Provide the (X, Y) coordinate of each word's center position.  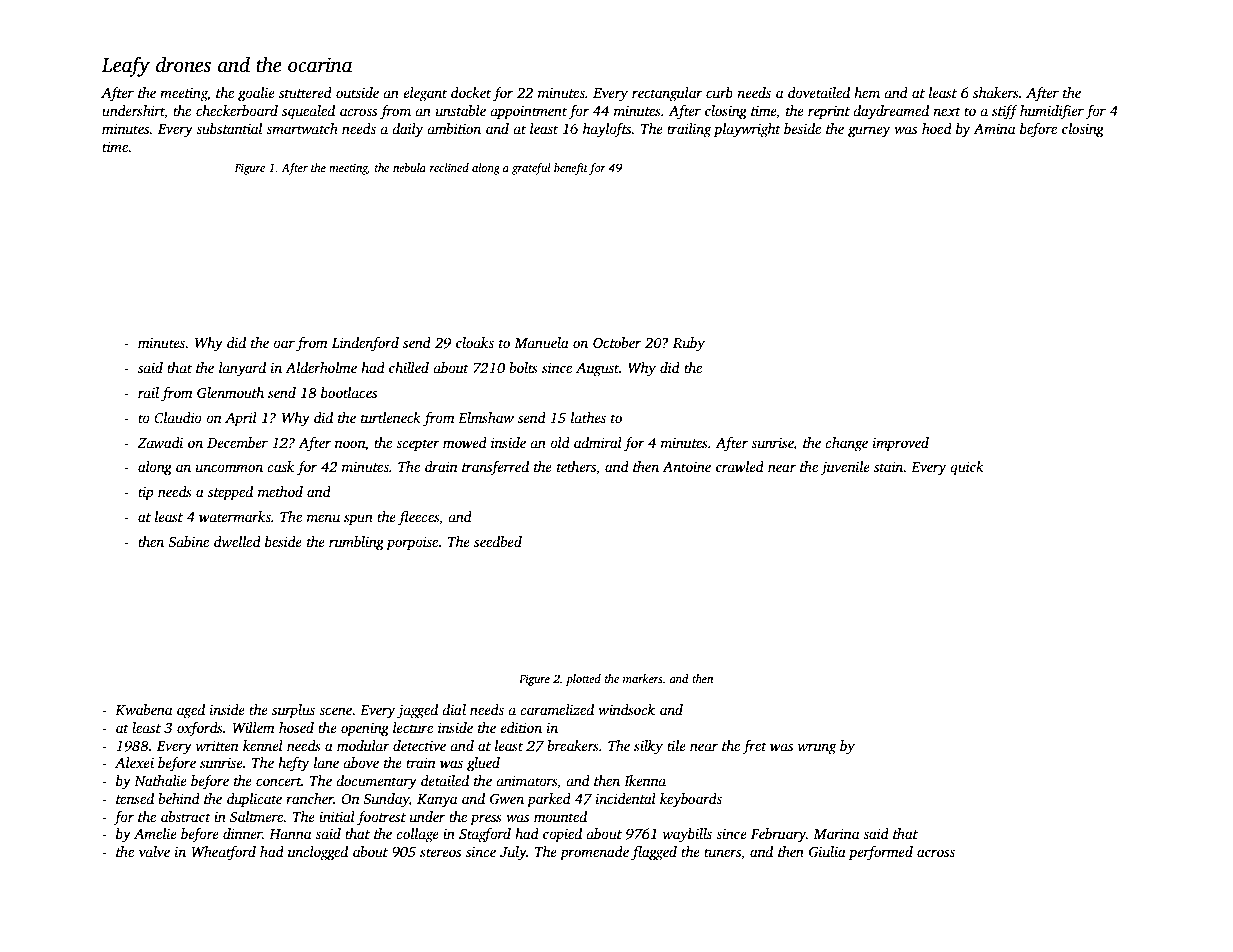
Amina (994, 128)
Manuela (541, 342)
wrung (817, 749)
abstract (186, 816)
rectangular (667, 94)
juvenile (845, 468)
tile (676, 745)
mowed (465, 442)
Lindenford (365, 344)
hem (867, 92)
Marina (836, 833)
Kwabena (143, 709)
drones (183, 65)
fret (754, 747)
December (237, 442)
